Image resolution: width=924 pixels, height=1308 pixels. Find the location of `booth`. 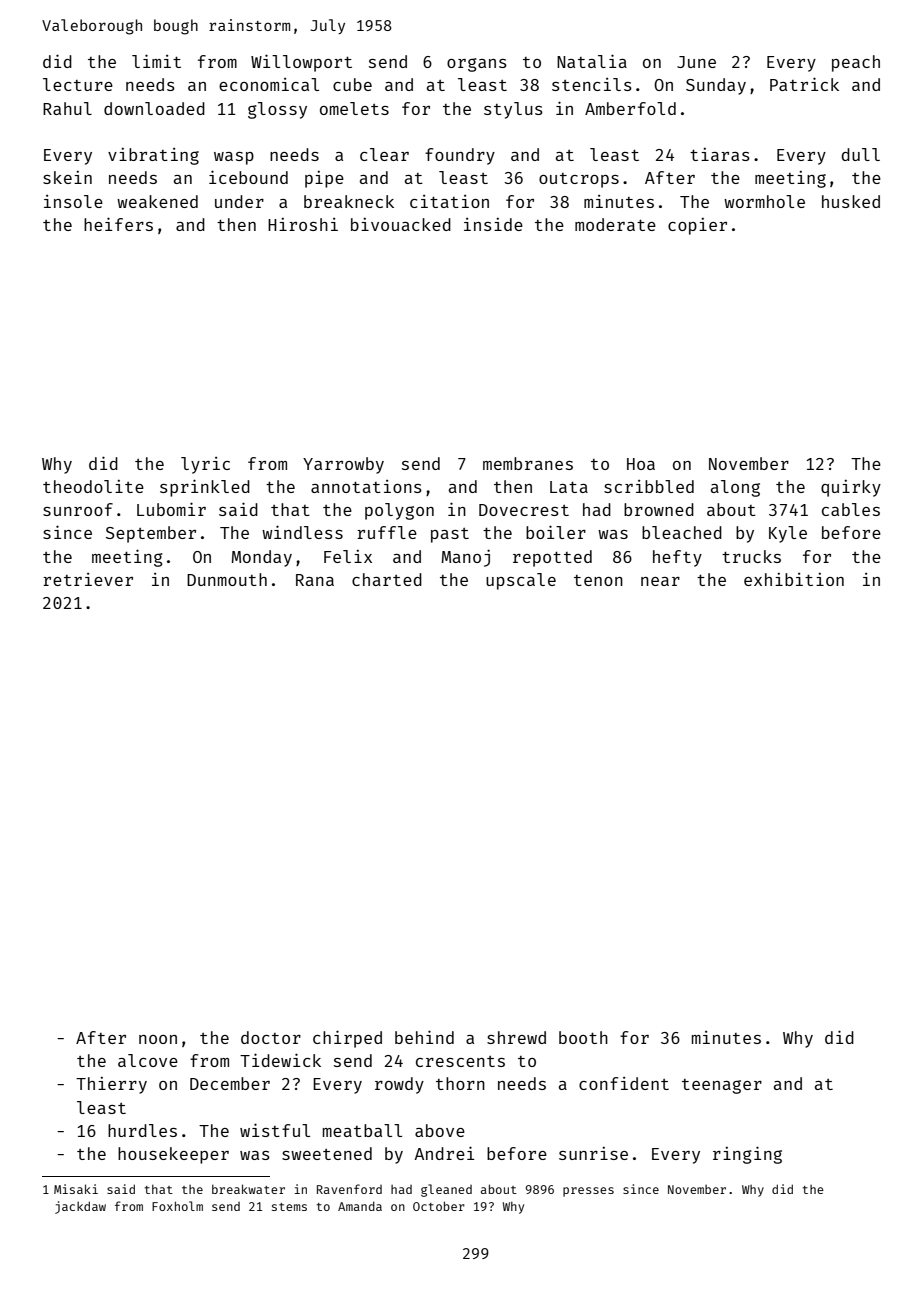

booth is located at coordinates (583, 1037).
